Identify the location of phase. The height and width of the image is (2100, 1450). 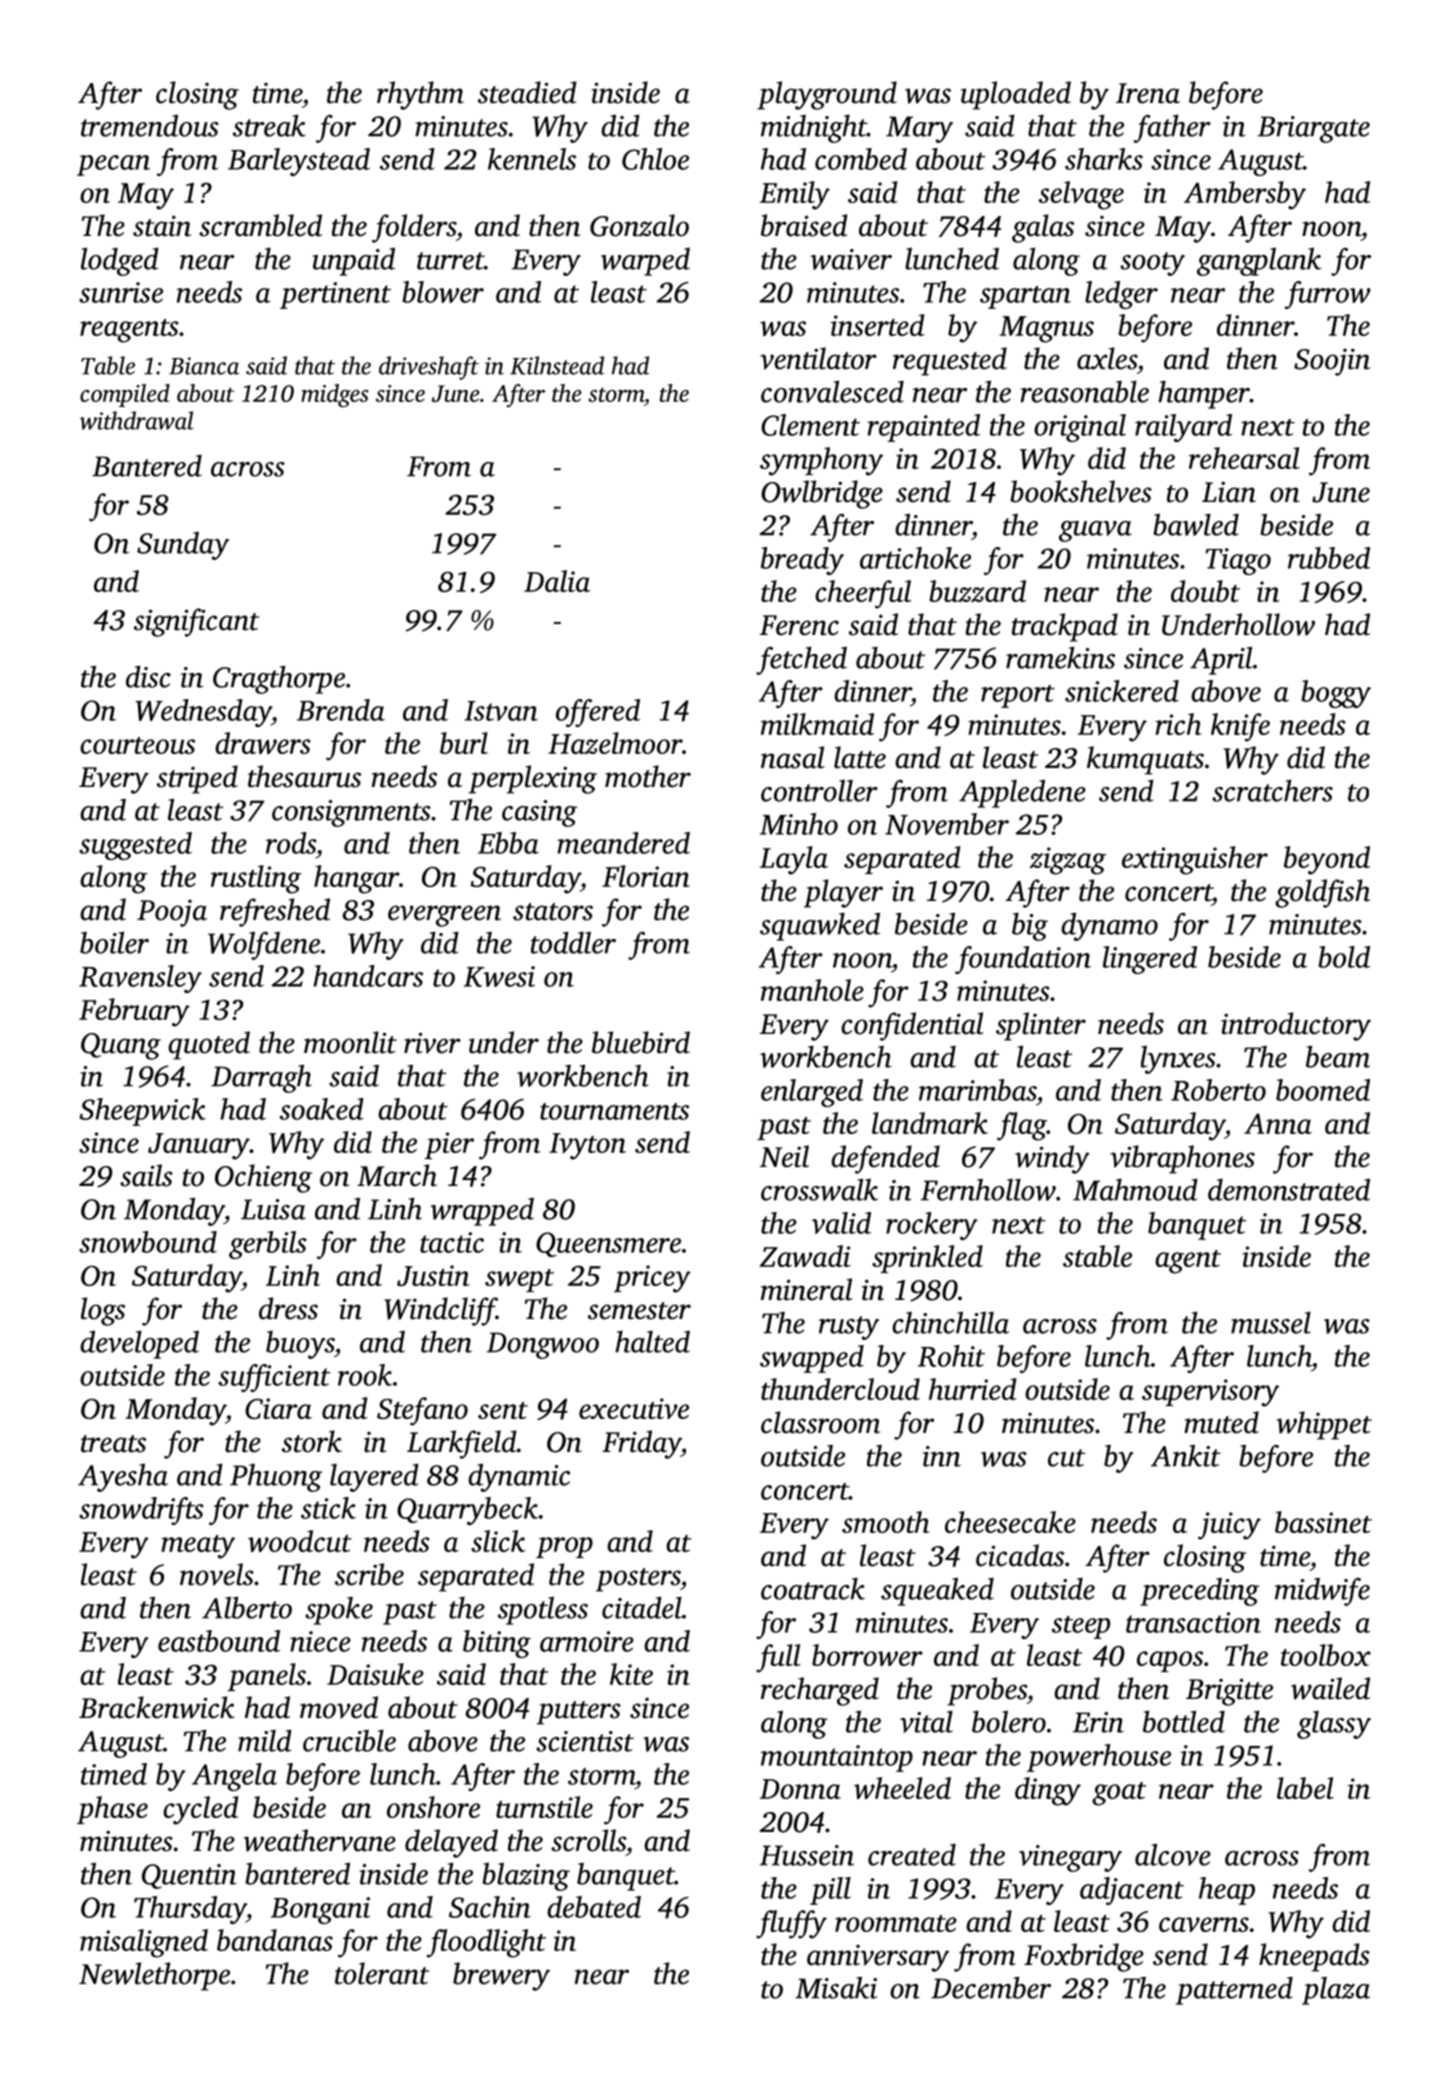
(112, 1810).
